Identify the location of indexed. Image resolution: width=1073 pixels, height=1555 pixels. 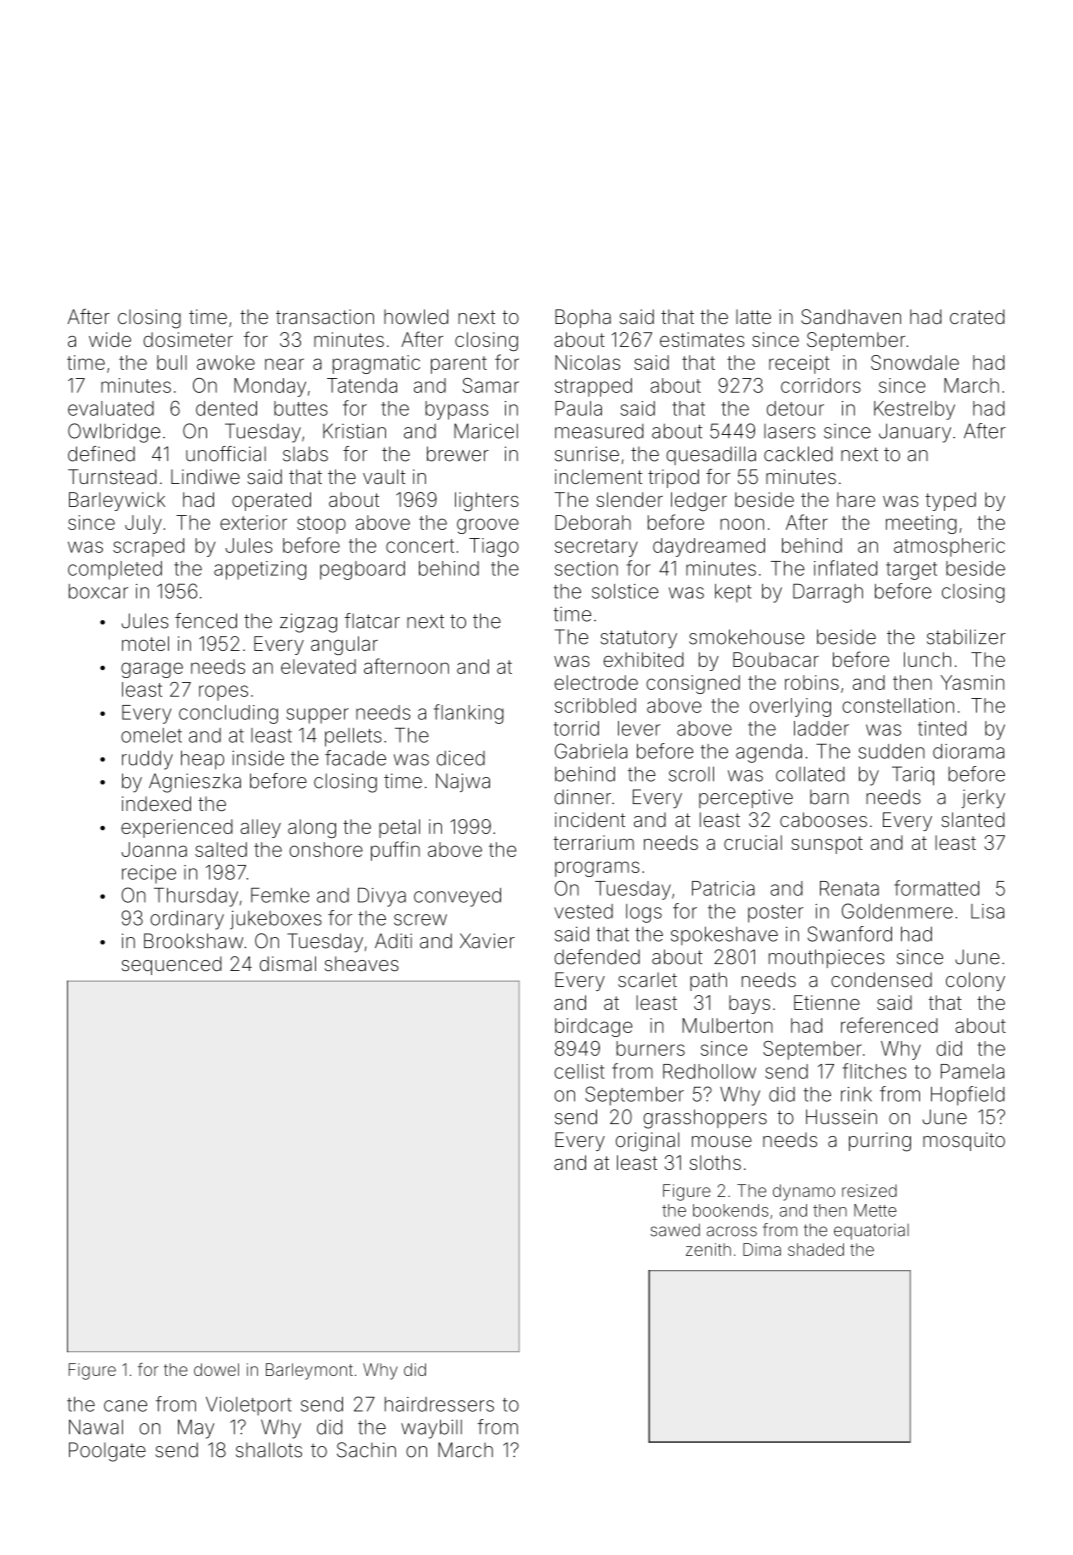
(156, 803).
